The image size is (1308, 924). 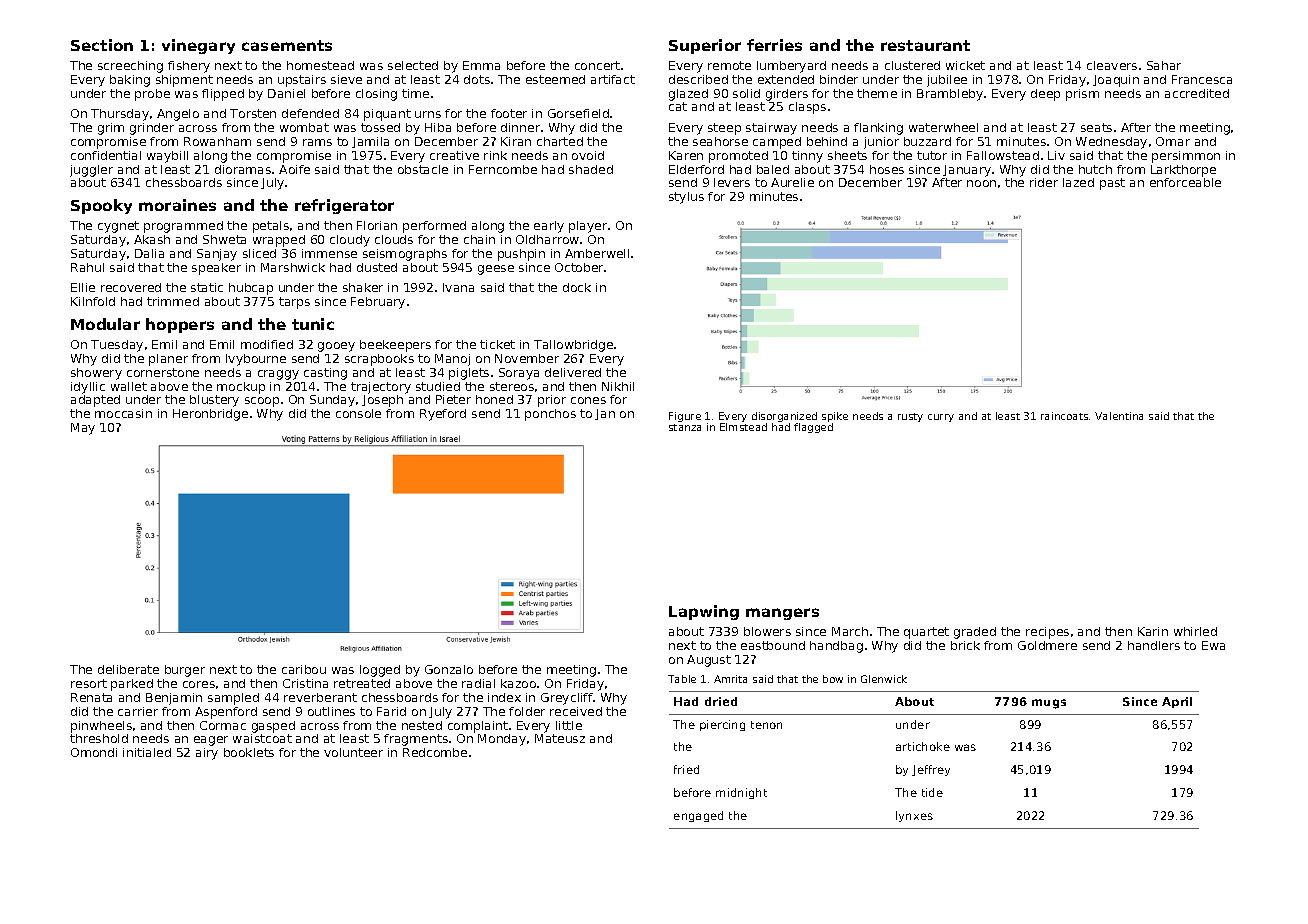 I want to click on casements, so click(x=287, y=45).
